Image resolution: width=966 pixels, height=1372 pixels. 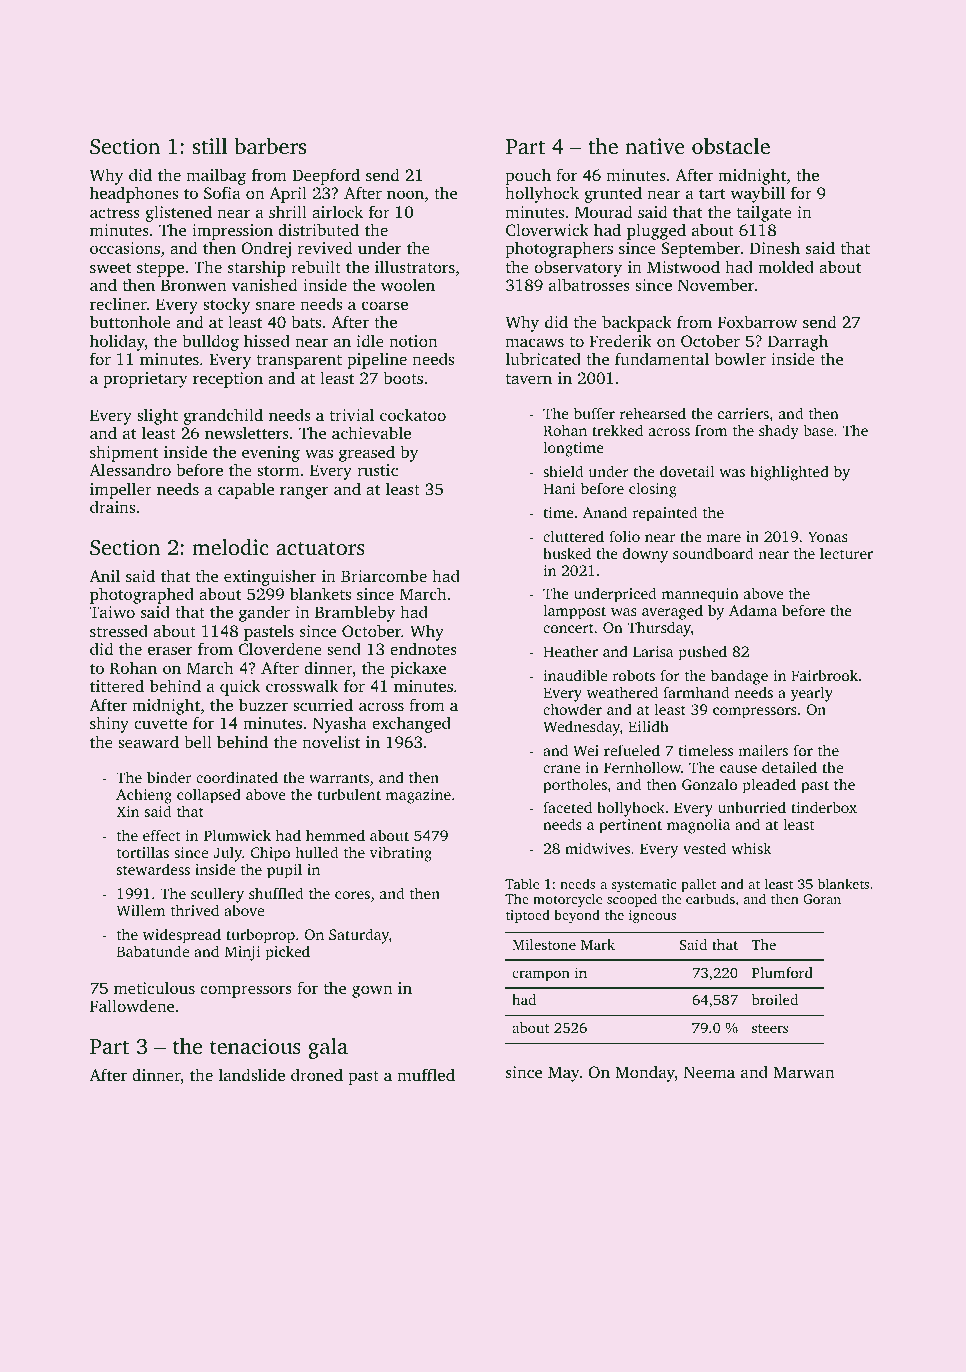 I want to click on highlighted, so click(x=789, y=473).
